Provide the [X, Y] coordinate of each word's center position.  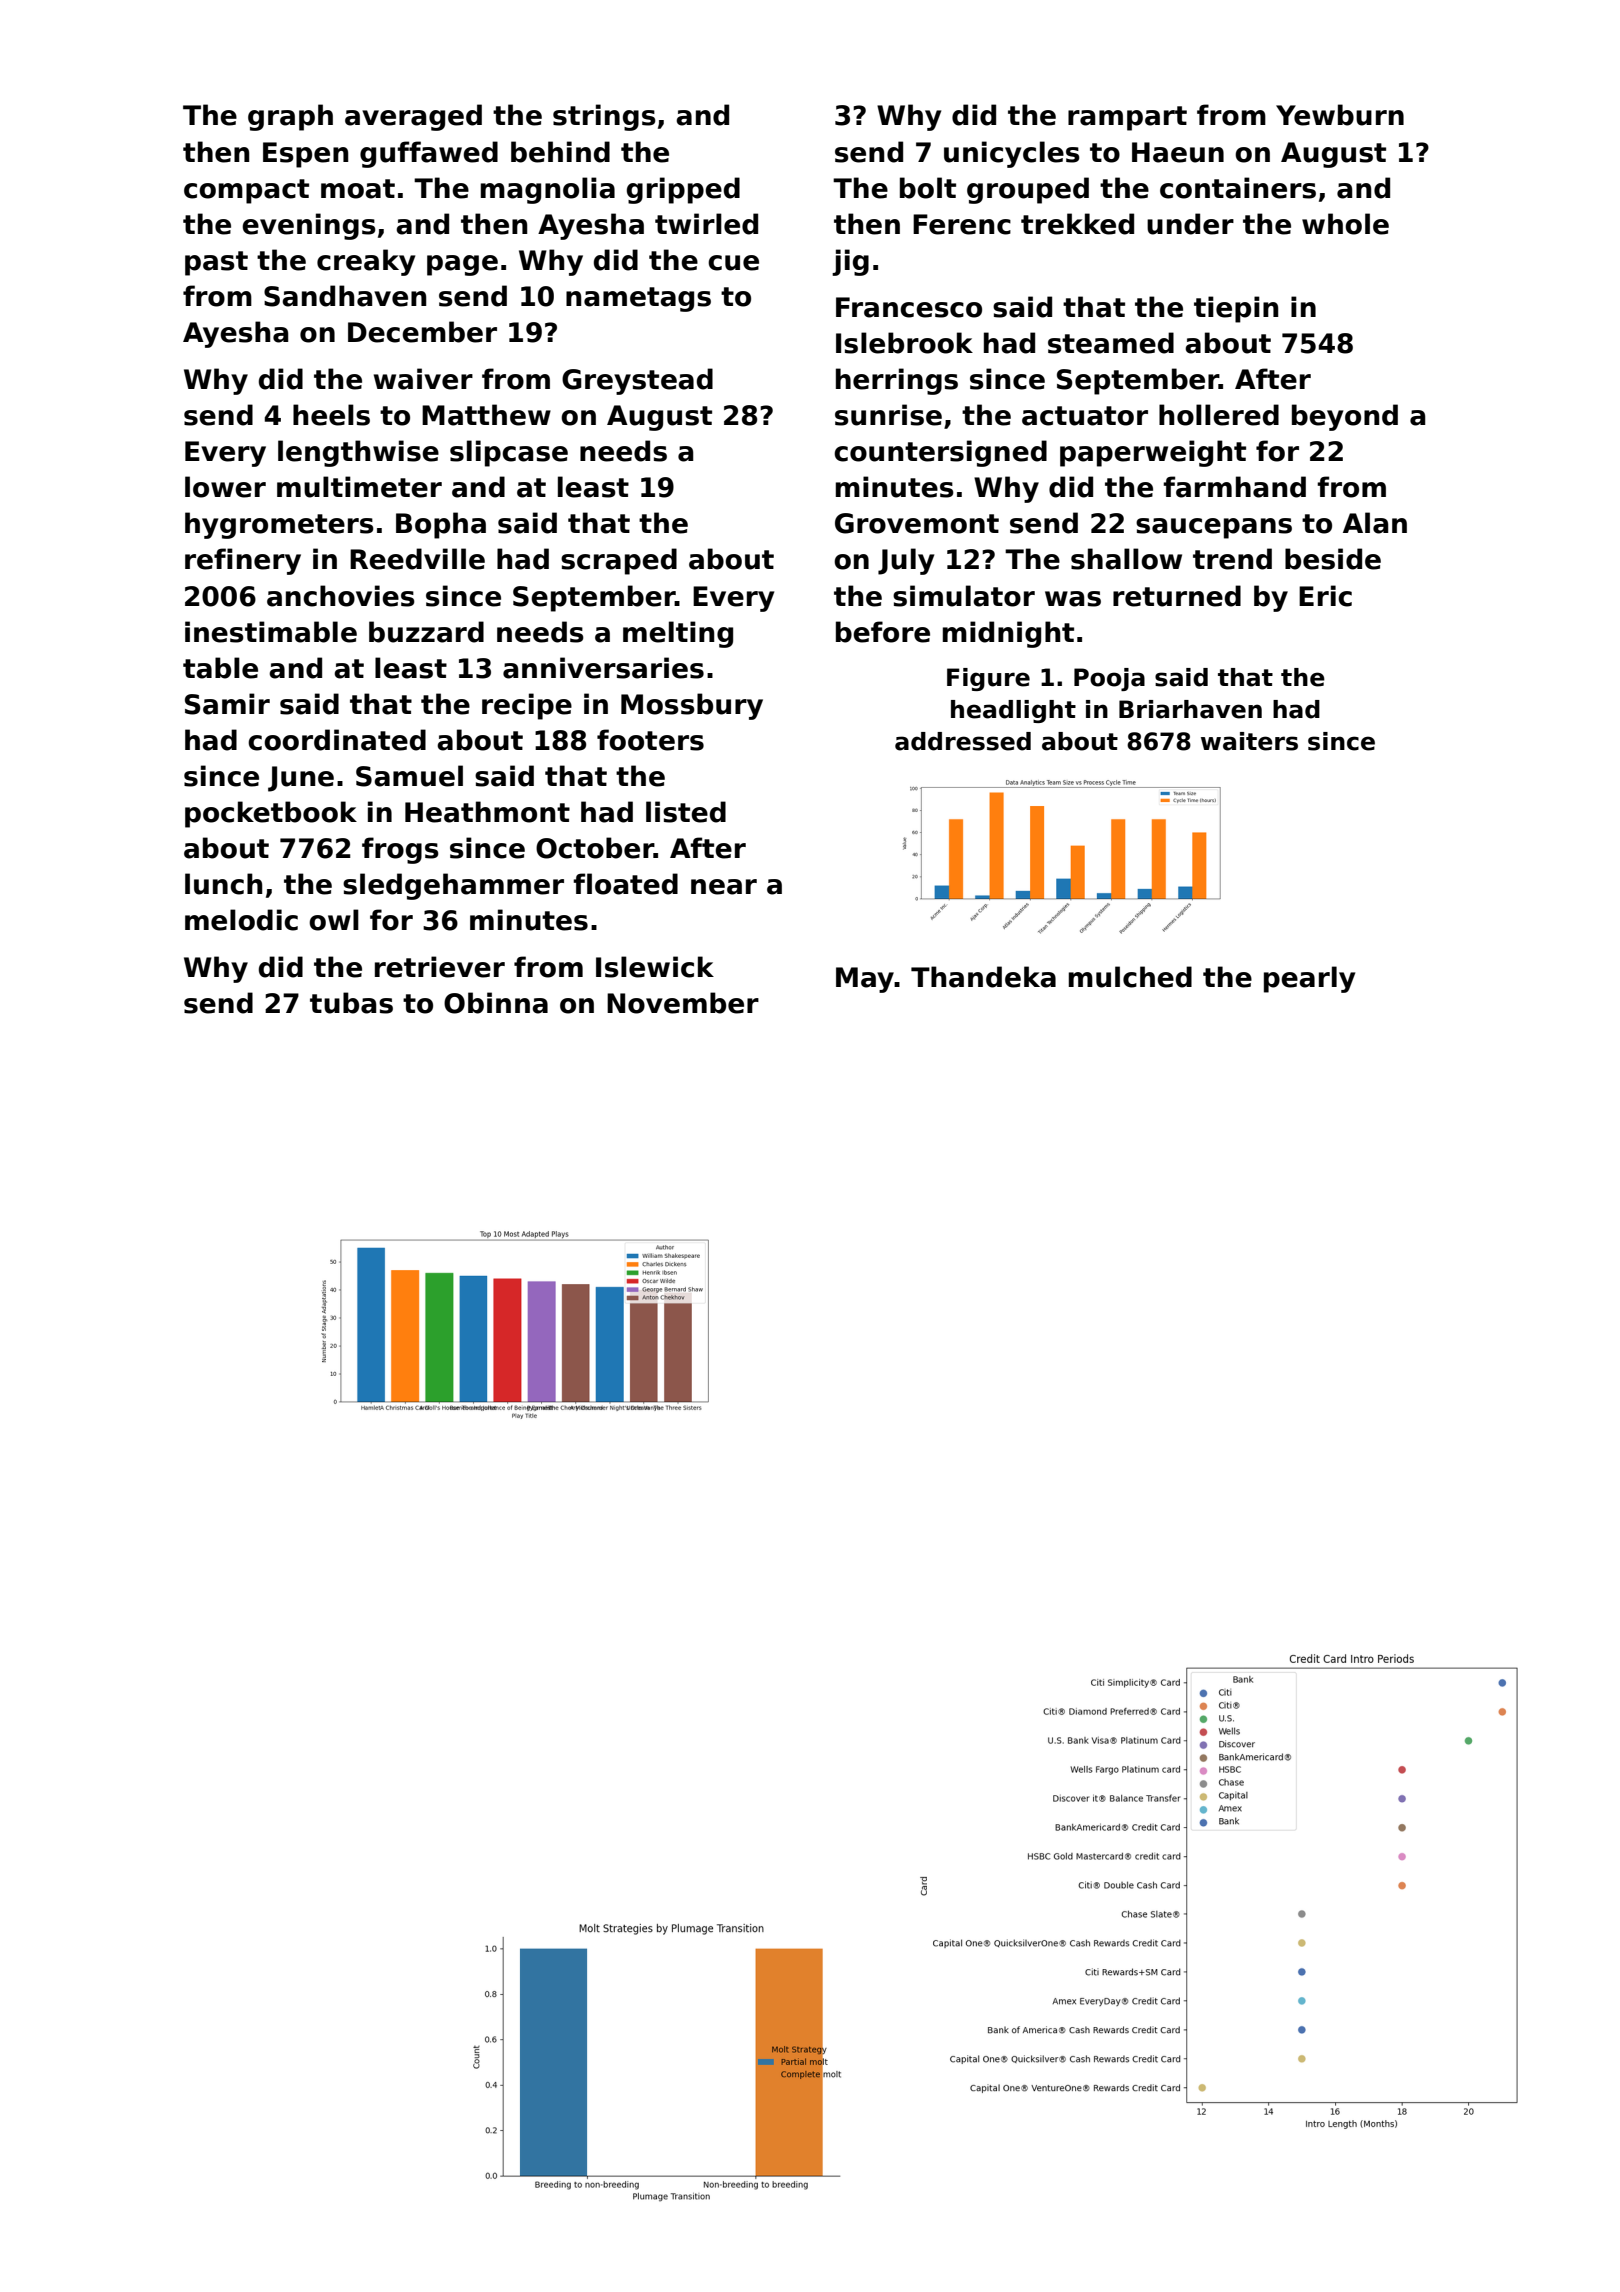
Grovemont [917, 523]
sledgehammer [453, 886]
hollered [1219, 415]
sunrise [888, 415]
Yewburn [1340, 115]
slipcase [509, 453]
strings [604, 117]
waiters [1249, 741]
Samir [227, 704]
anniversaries [603, 668]
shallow [1126, 559]
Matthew [486, 415]
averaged [413, 117]
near [724, 887]
